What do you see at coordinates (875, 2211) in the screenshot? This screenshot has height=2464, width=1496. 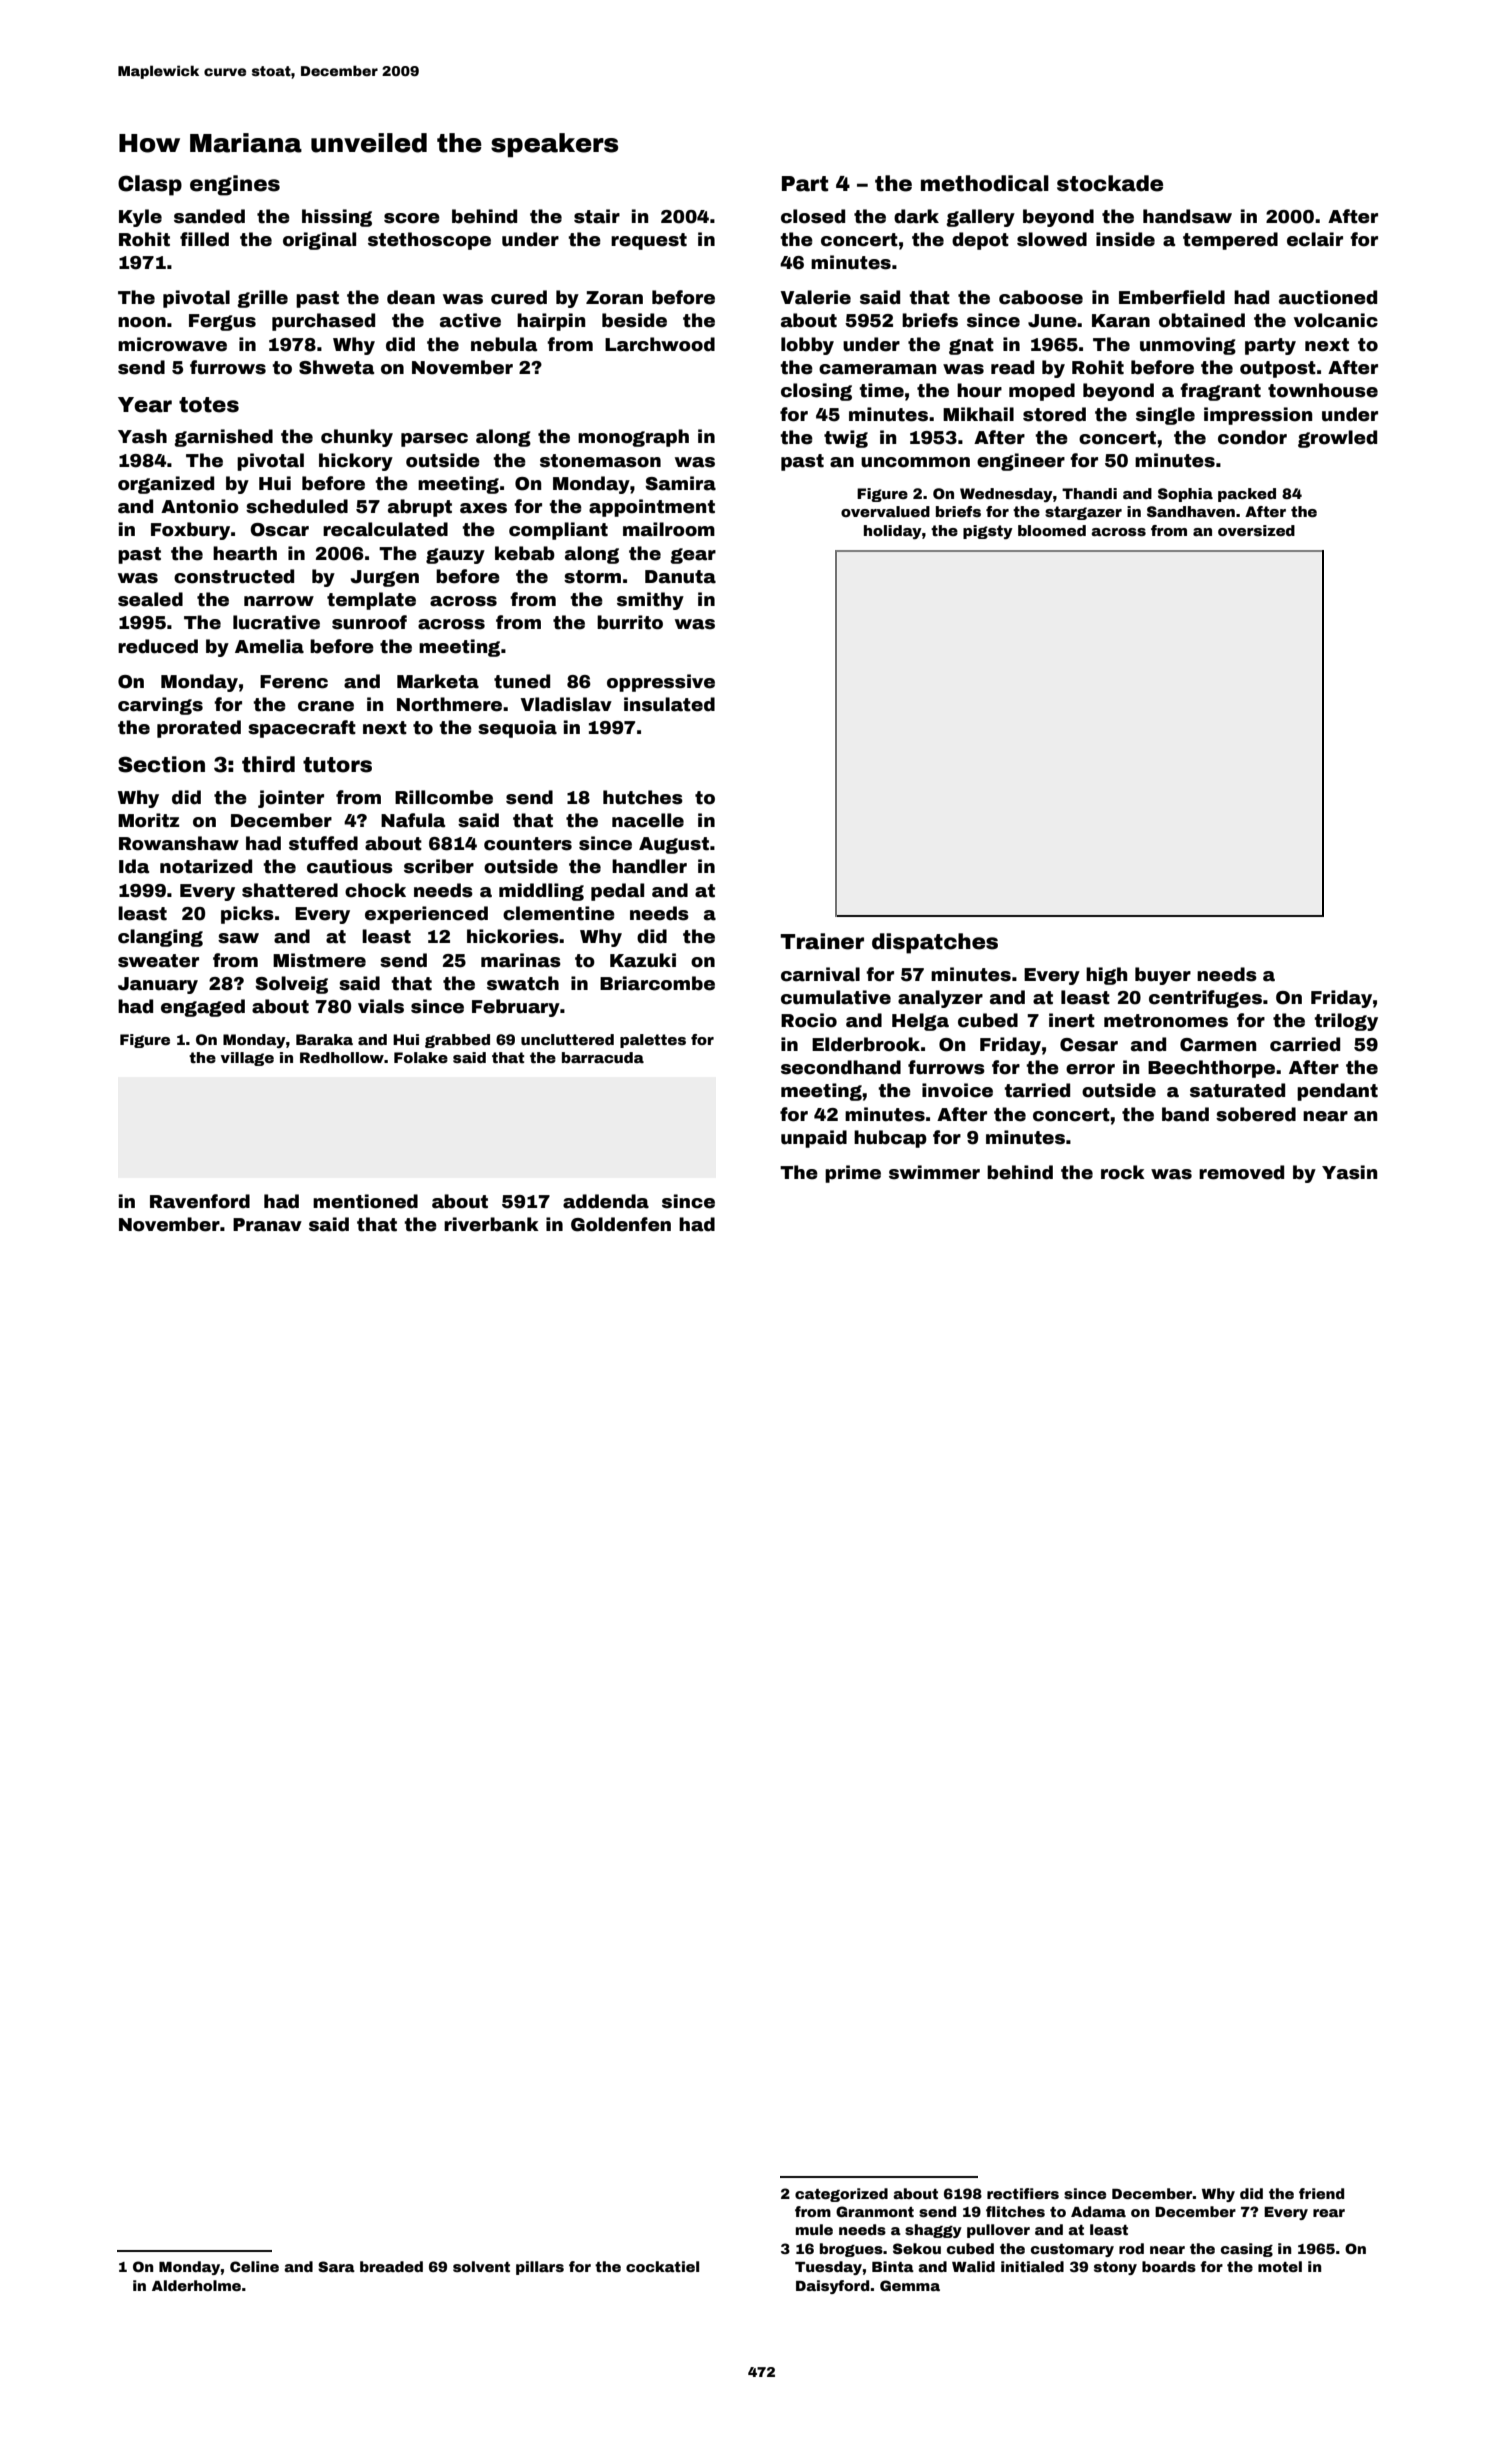 I see `Granmont` at bounding box center [875, 2211].
